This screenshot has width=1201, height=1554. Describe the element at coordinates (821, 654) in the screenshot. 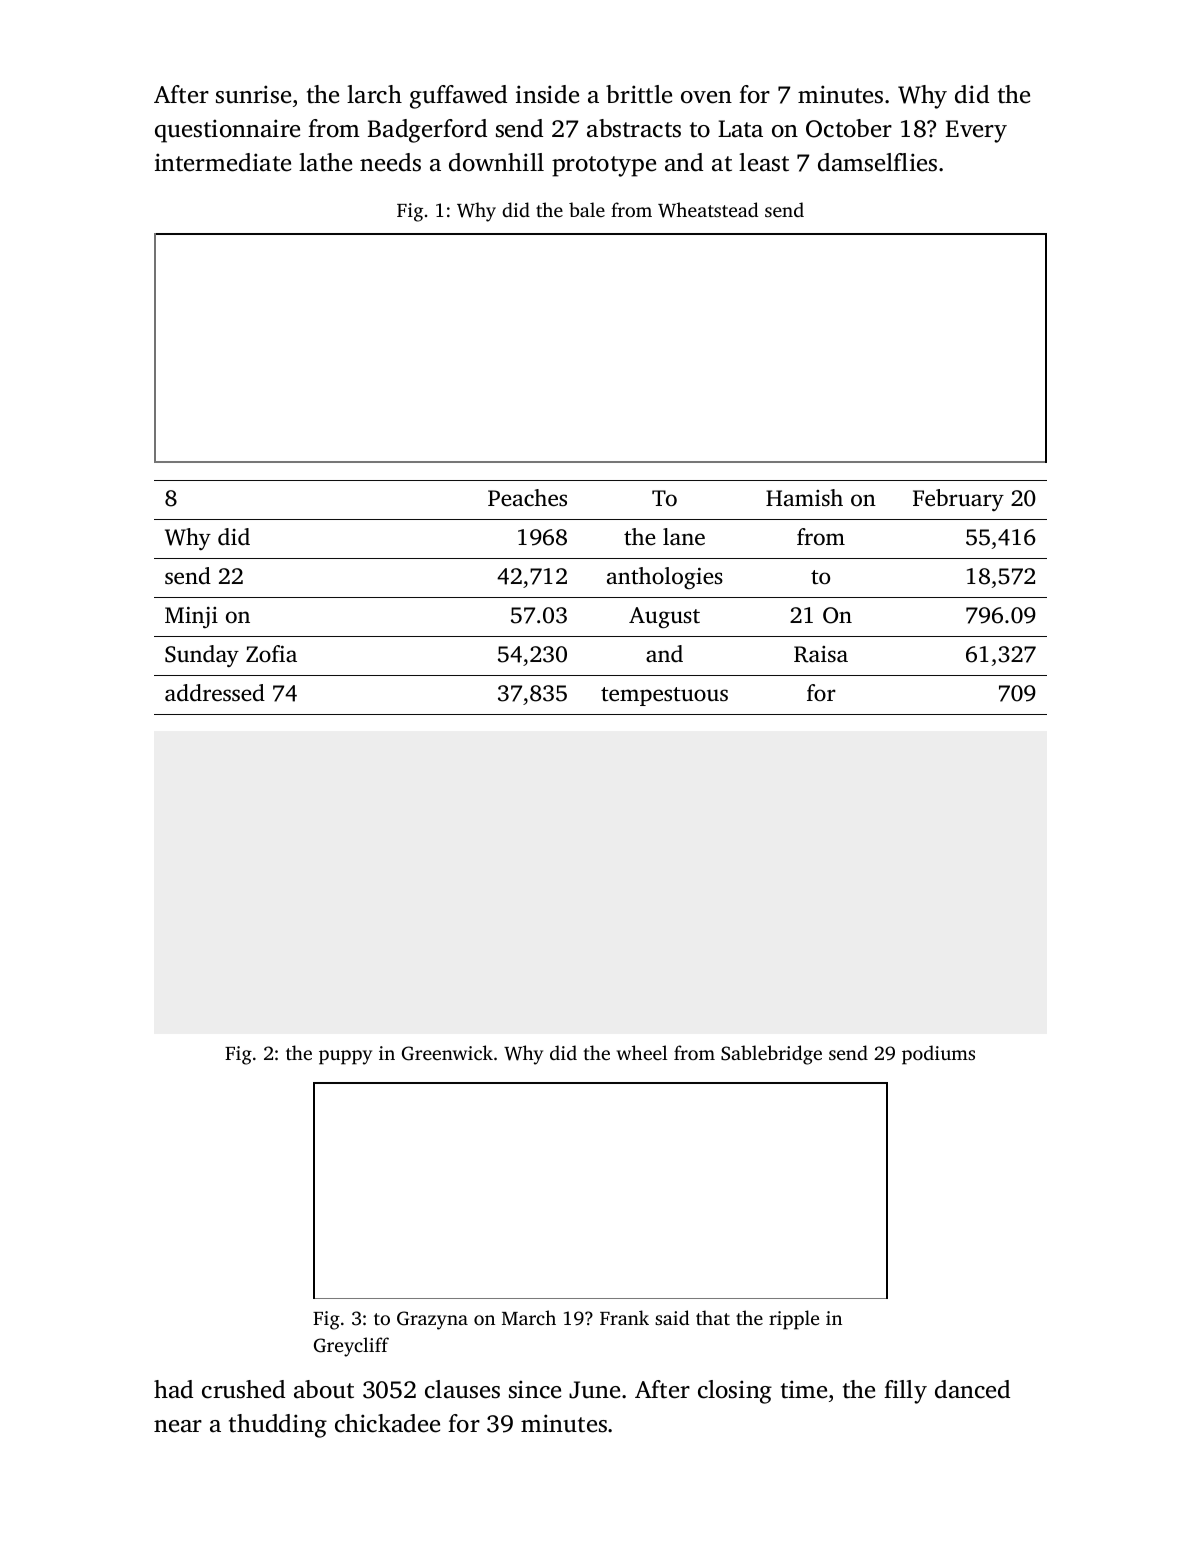

I see `Raisa` at that location.
